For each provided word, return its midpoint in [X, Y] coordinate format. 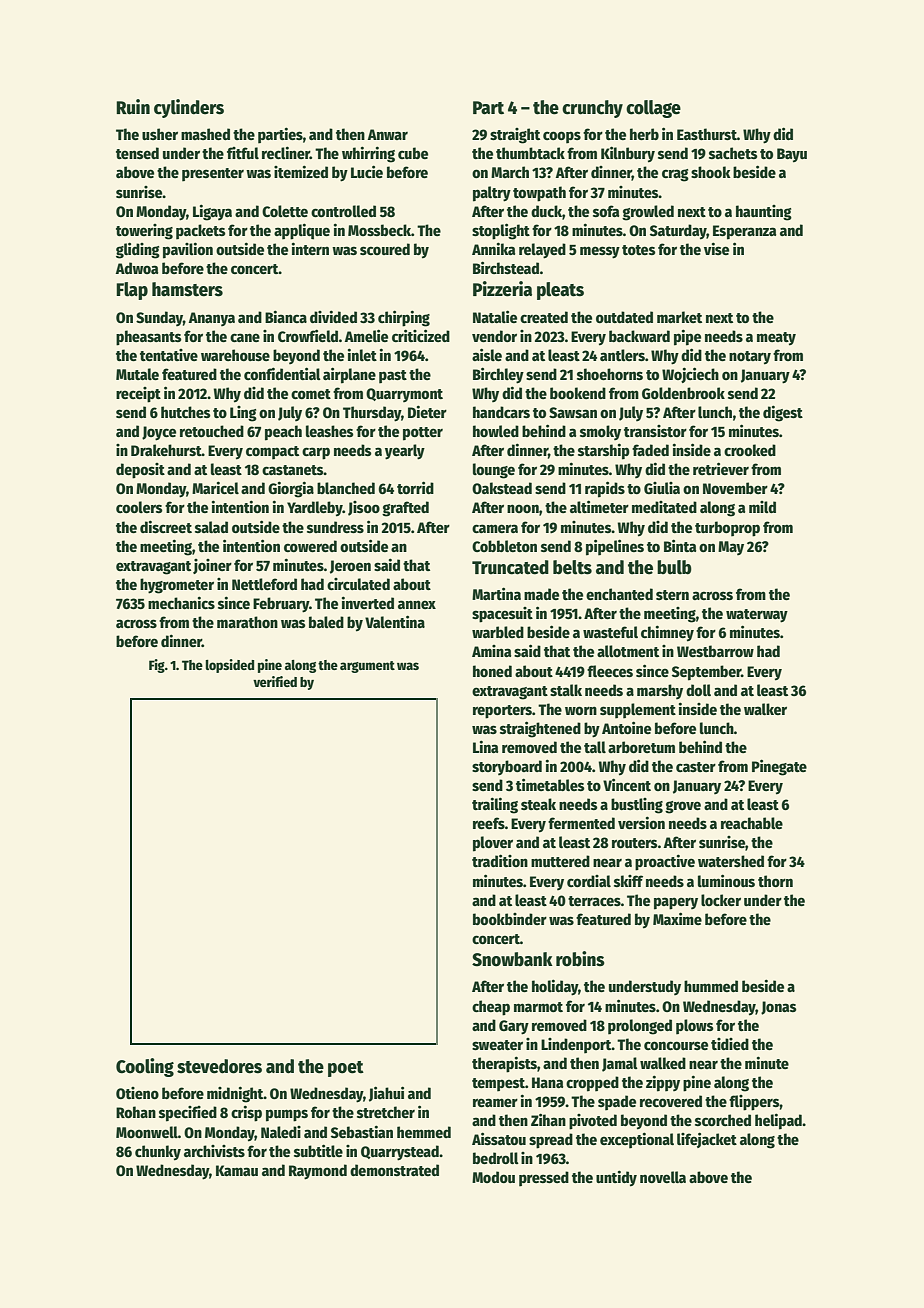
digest [783, 413]
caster [696, 767]
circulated [358, 584]
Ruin [133, 107]
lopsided [229, 666]
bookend [578, 393]
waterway [757, 616]
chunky [158, 1153]
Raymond [318, 1172]
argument [367, 667]
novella [663, 1177]
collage [653, 109]
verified [275, 681]
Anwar [388, 134]
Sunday [159, 318]
